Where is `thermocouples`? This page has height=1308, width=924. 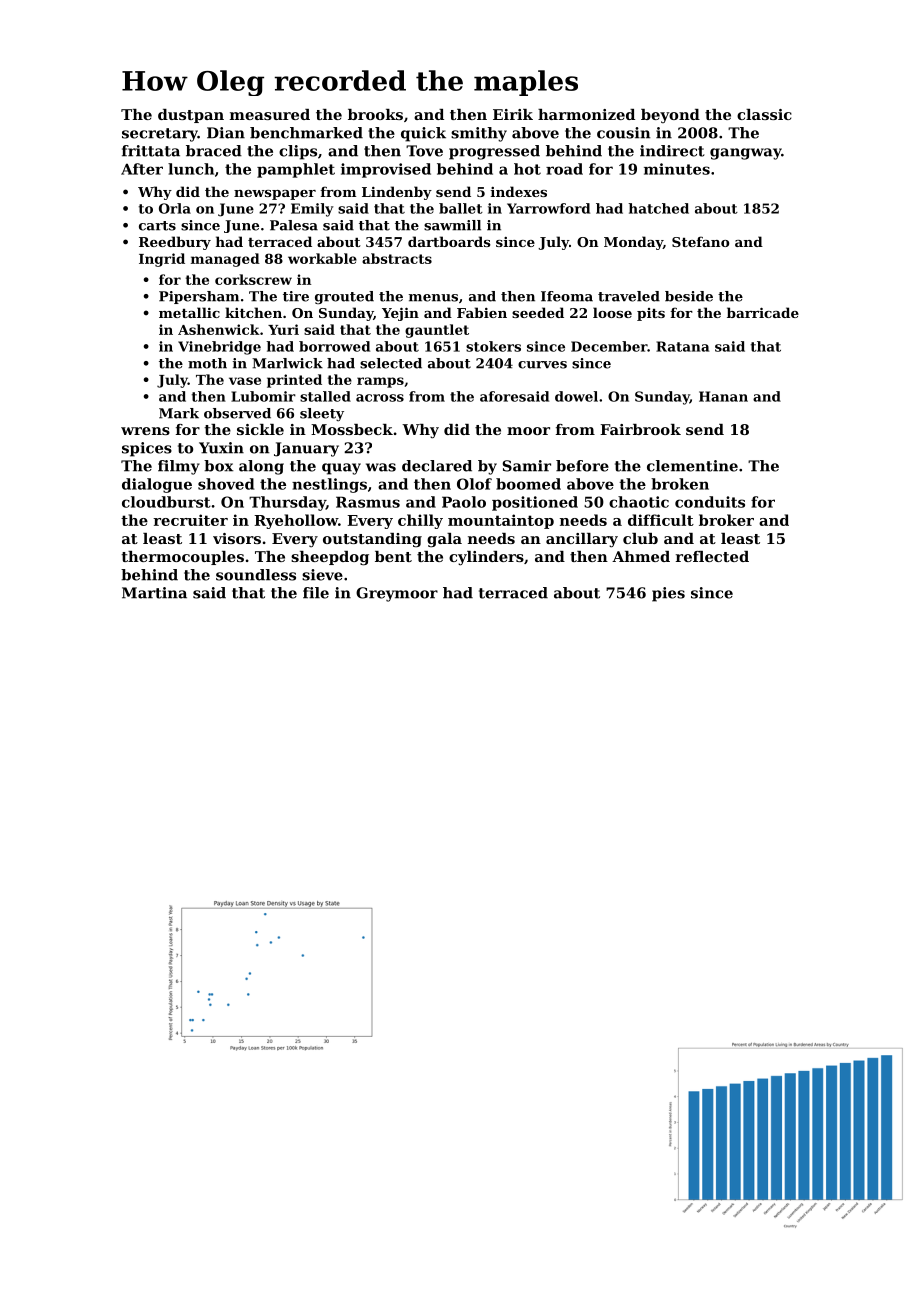 thermocouples is located at coordinates (182, 558).
